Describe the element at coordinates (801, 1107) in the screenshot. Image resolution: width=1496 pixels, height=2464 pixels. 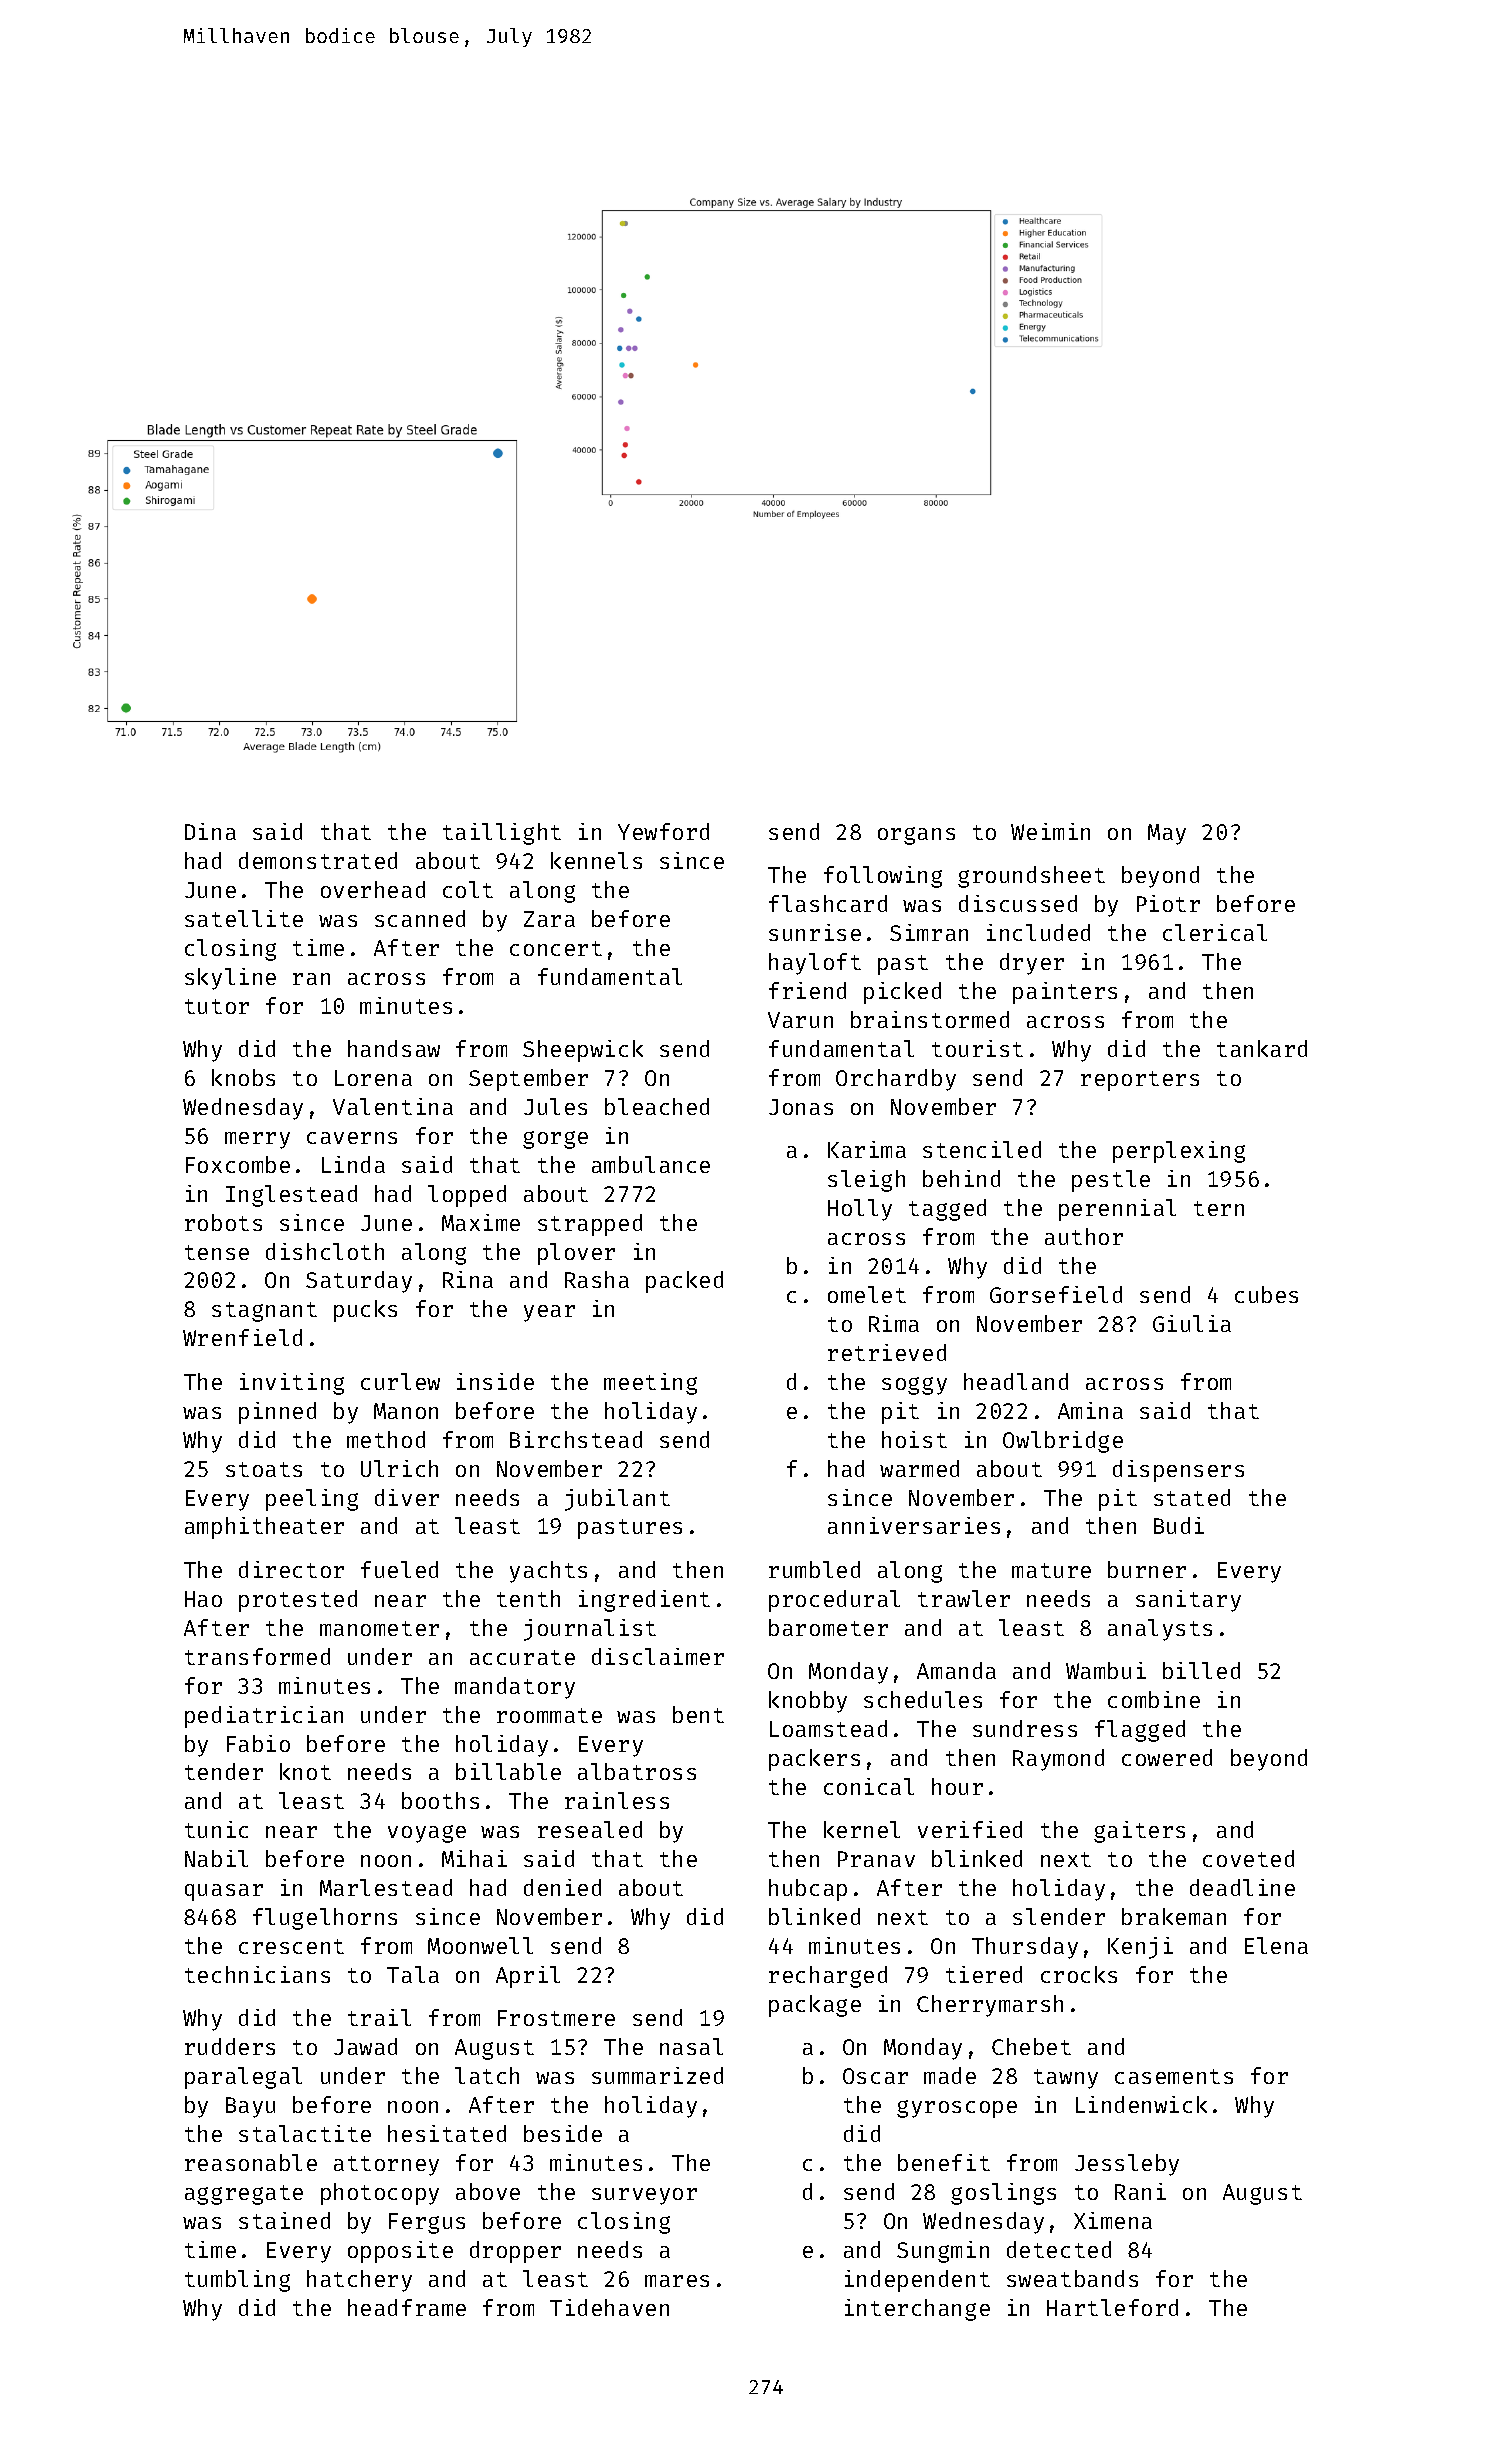
I see `Jonas` at that location.
